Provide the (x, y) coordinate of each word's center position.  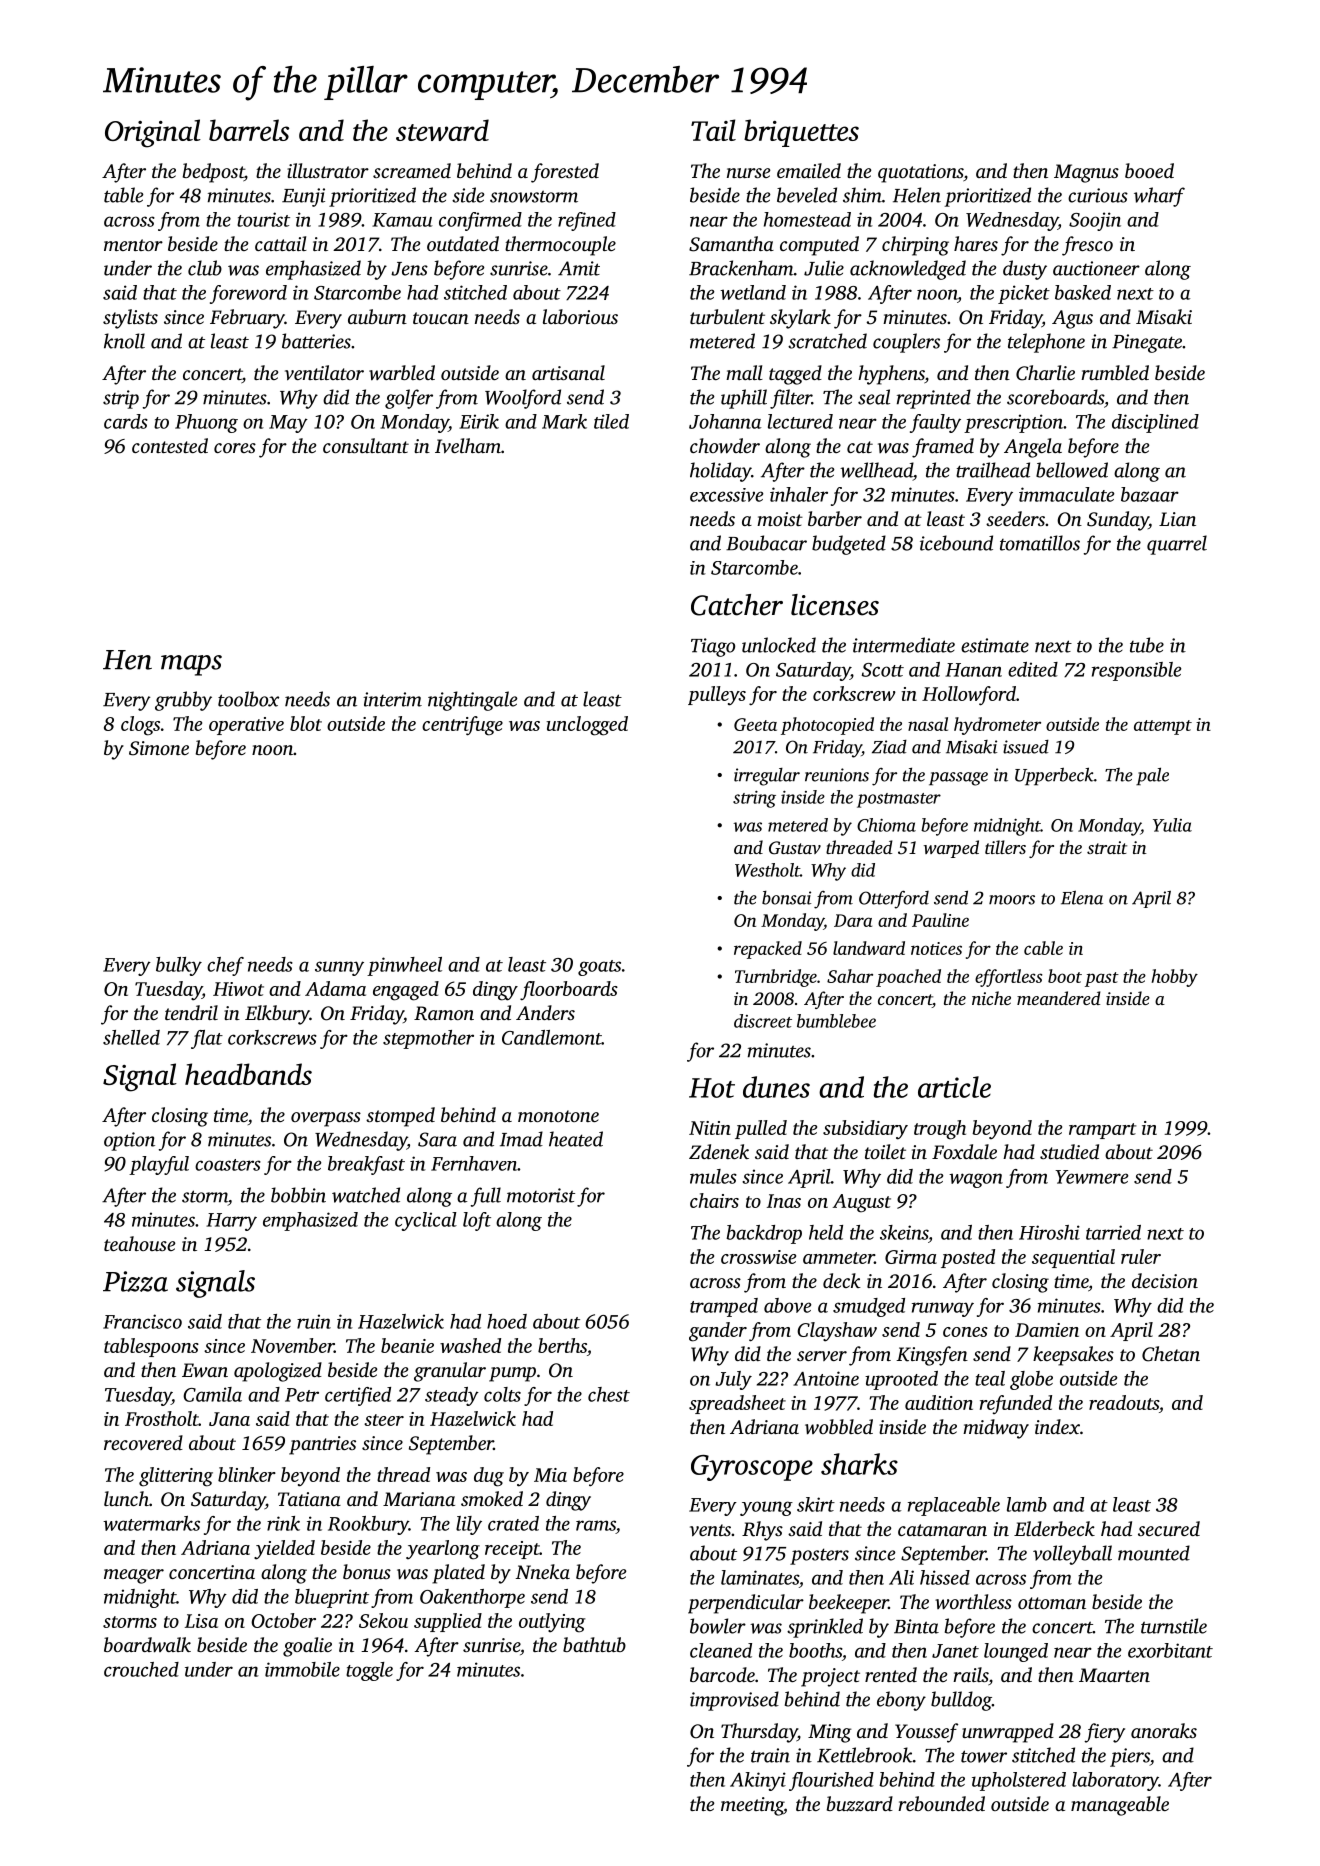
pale (1152, 776)
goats (599, 968)
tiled (611, 421)
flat (207, 1039)
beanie (407, 1345)
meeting (752, 1806)
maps (191, 665)
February (247, 319)
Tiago (713, 647)
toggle (369, 1671)
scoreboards (1055, 397)
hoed (507, 1321)
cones (965, 1332)
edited (1033, 669)
